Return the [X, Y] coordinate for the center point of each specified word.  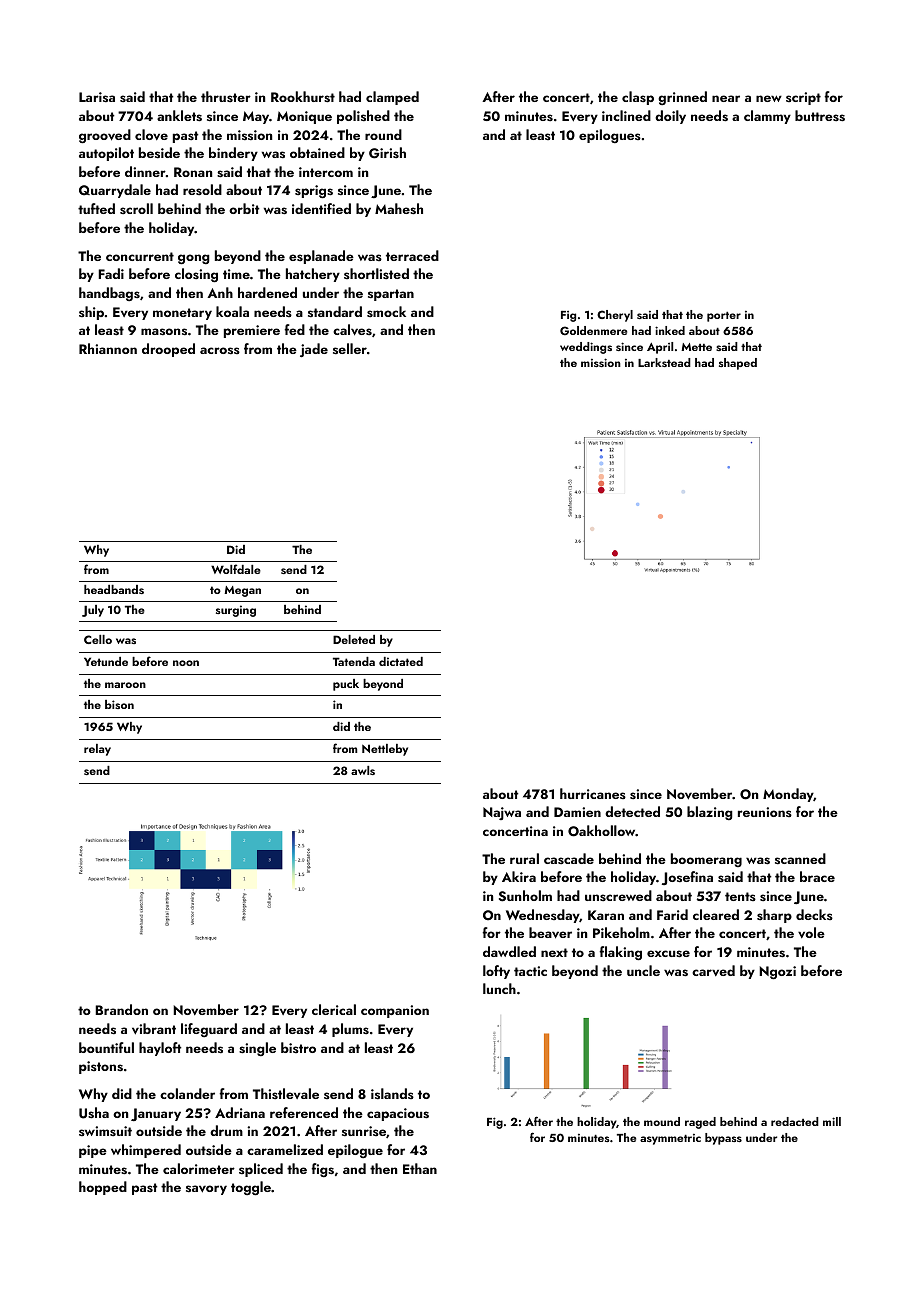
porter [724, 317]
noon [186, 663]
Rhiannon [108, 348]
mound [662, 1121]
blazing [710, 813]
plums [350, 1030]
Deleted [354, 639]
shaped [738, 364]
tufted [96, 208]
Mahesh [399, 209]
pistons [101, 1067]
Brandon [121, 1009]
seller [350, 348]
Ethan [420, 1168]
